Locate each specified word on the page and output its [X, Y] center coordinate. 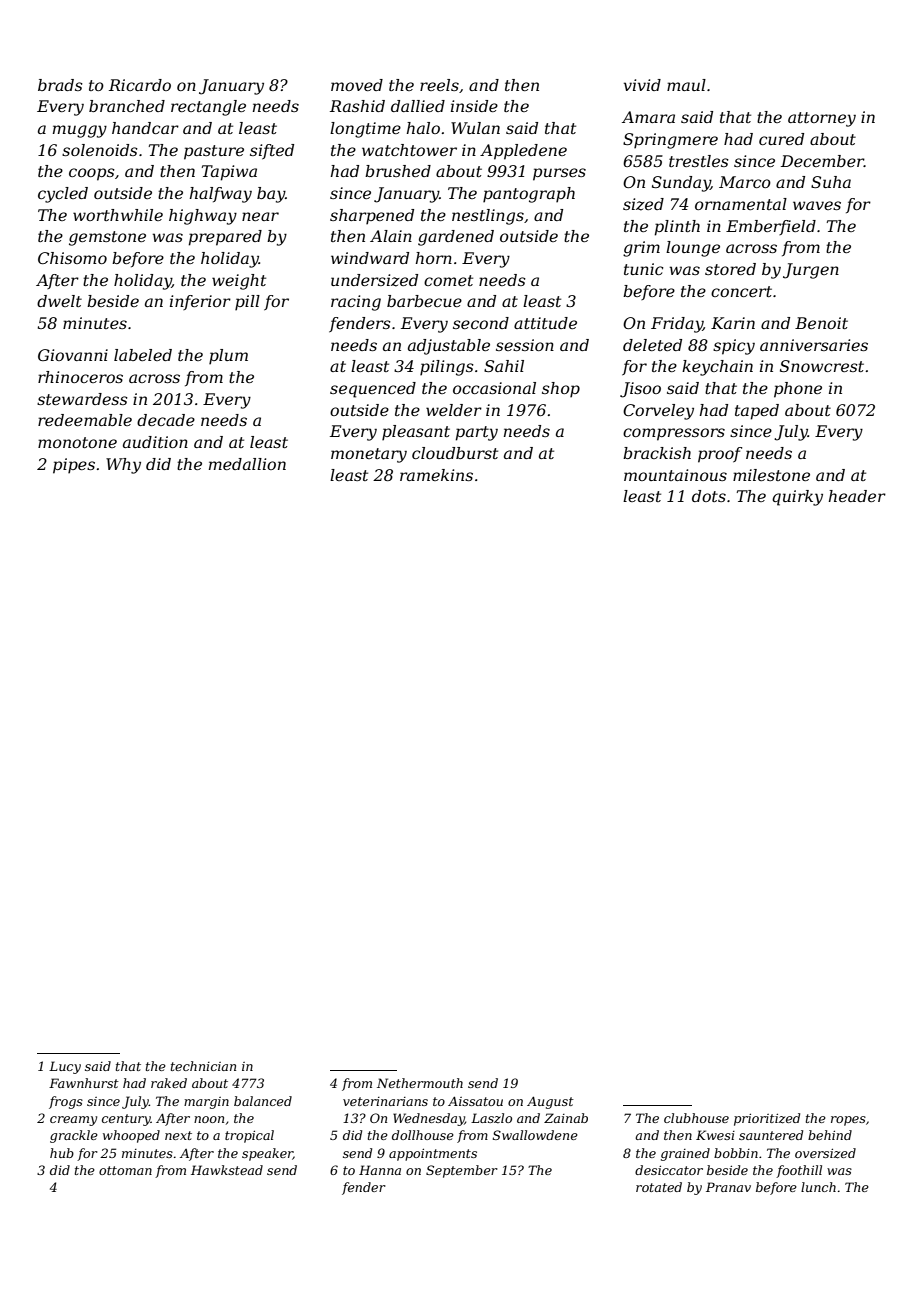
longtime [365, 130]
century [126, 1120]
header [857, 496]
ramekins [436, 475]
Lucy [65, 1067]
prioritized [767, 1119]
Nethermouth [420, 1083]
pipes [74, 466]
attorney [822, 119]
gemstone [107, 238]
